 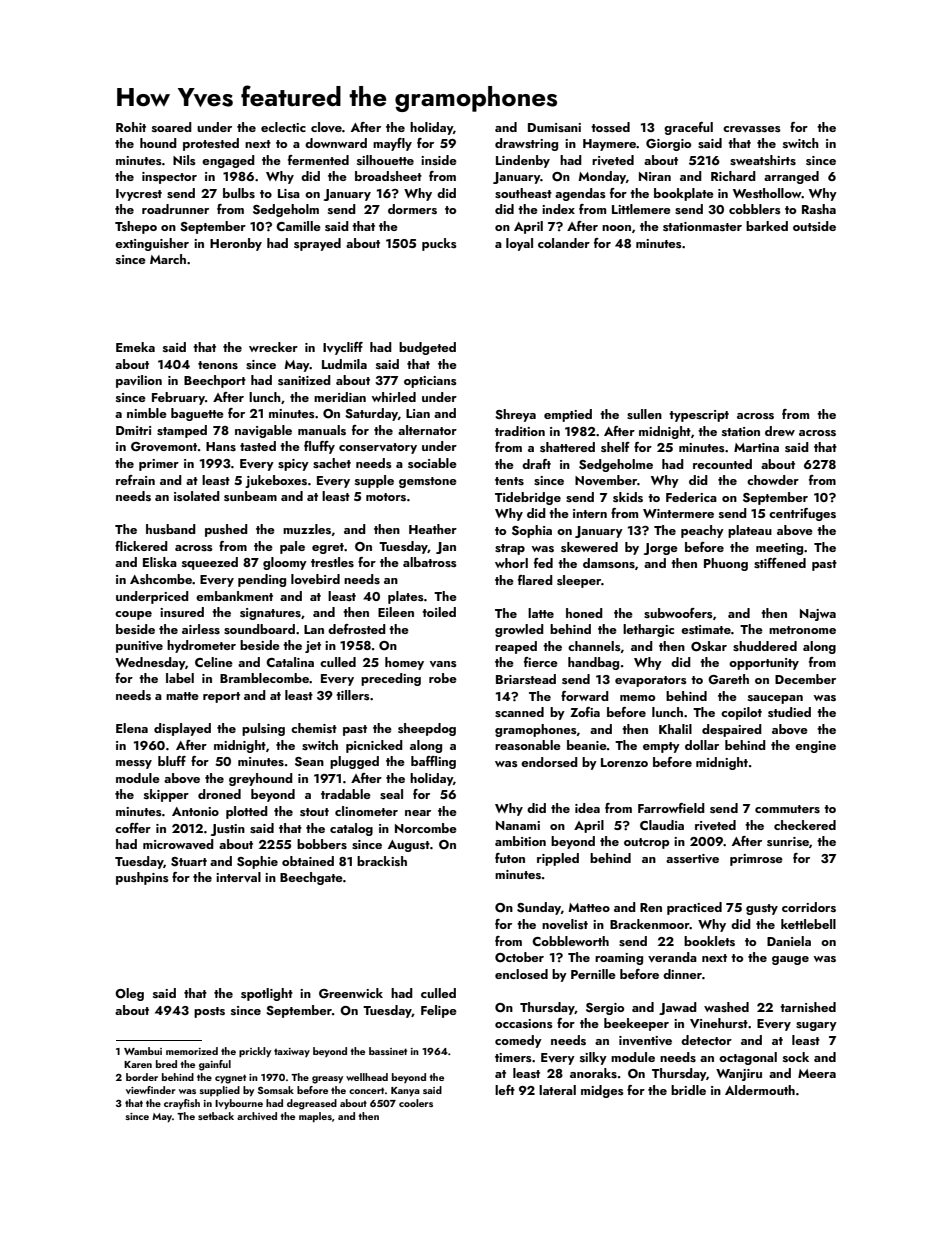 What do you see at coordinates (257, 1116) in the image?
I see `archived` at bounding box center [257, 1116].
